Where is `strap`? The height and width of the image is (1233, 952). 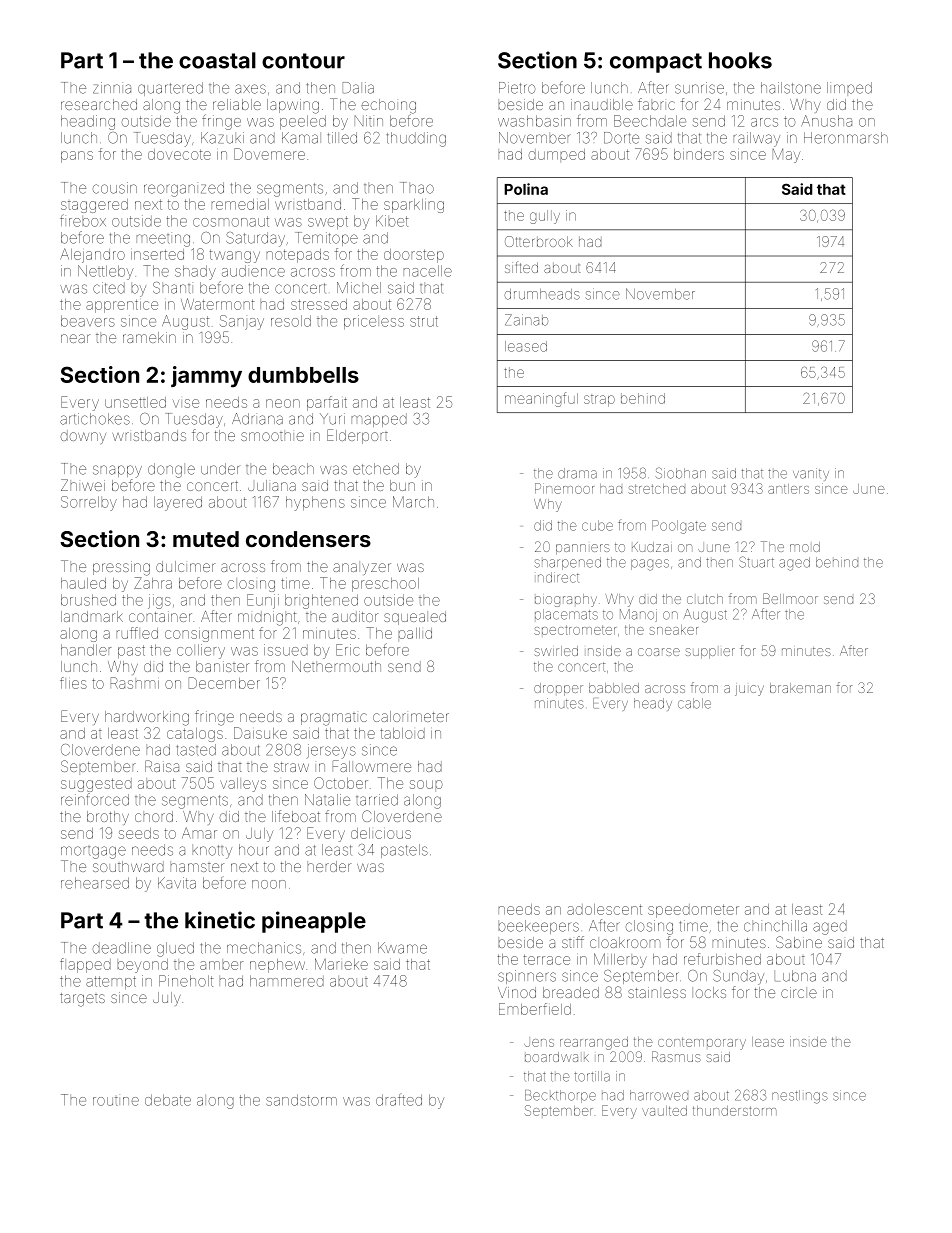
strap is located at coordinates (599, 401).
